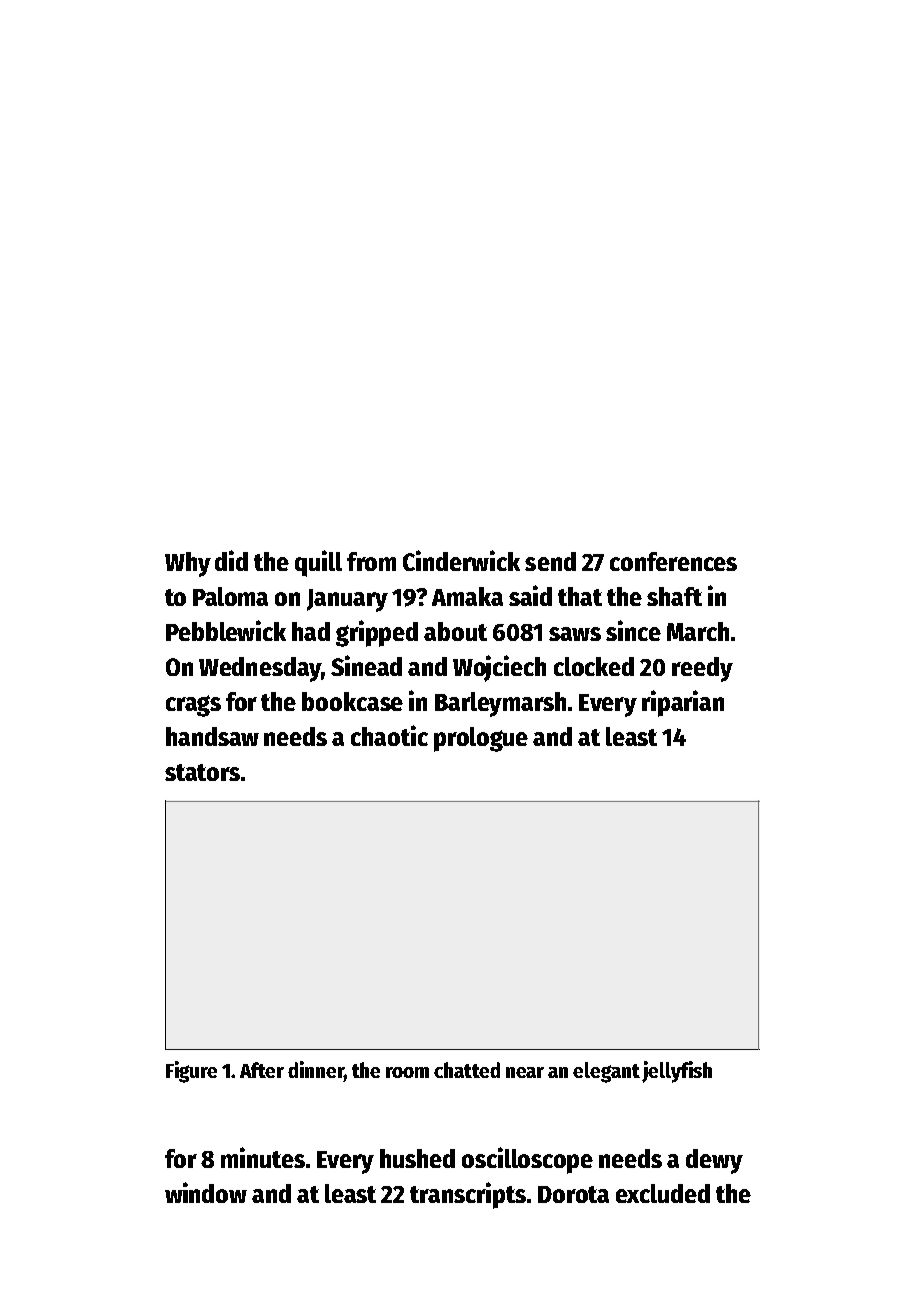  Describe the element at coordinates (677, 1072) in the screenshot. I see `jellyfish` at that location.
